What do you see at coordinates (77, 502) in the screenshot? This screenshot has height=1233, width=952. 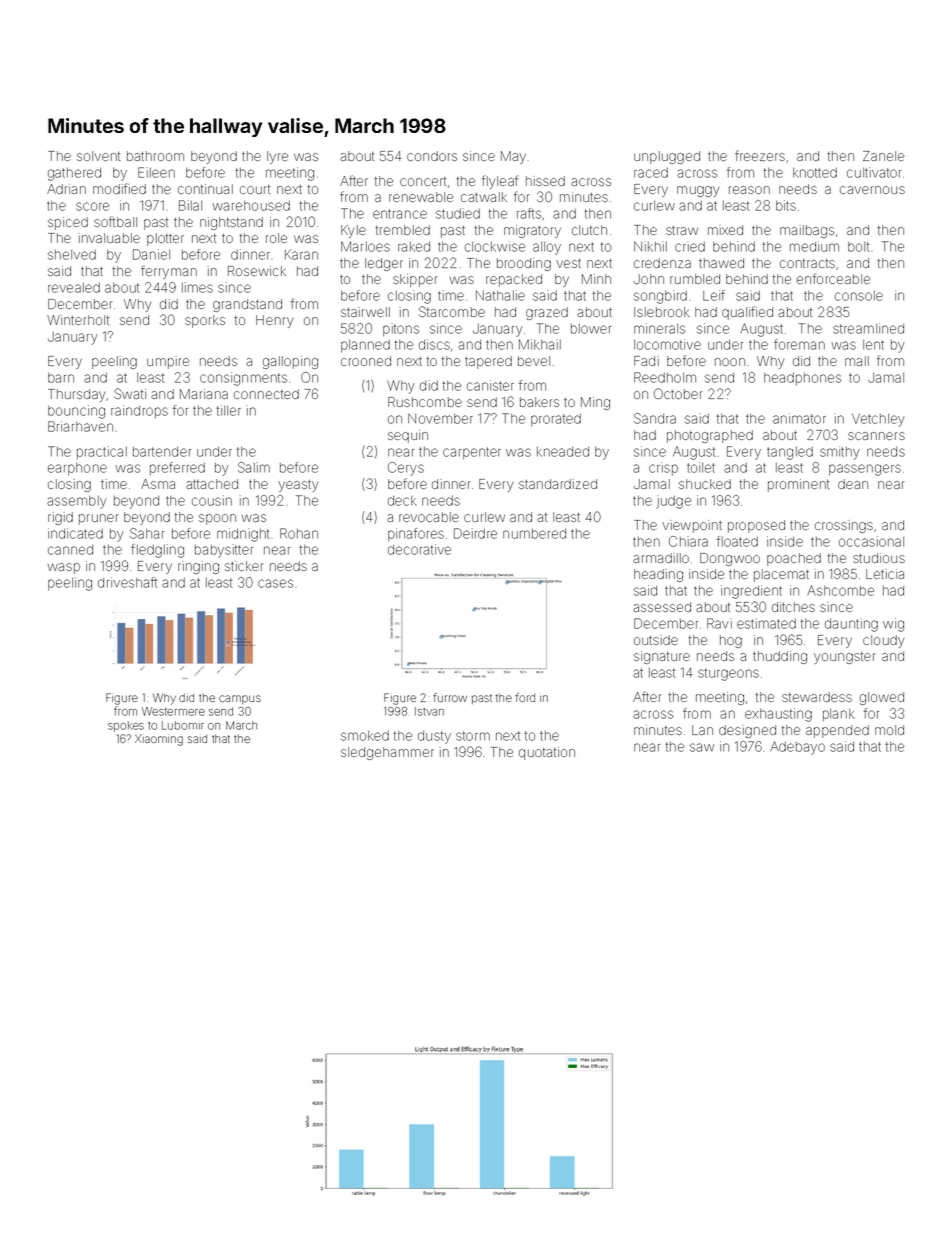 I see `assembly` at bounding box center [77, 502].
